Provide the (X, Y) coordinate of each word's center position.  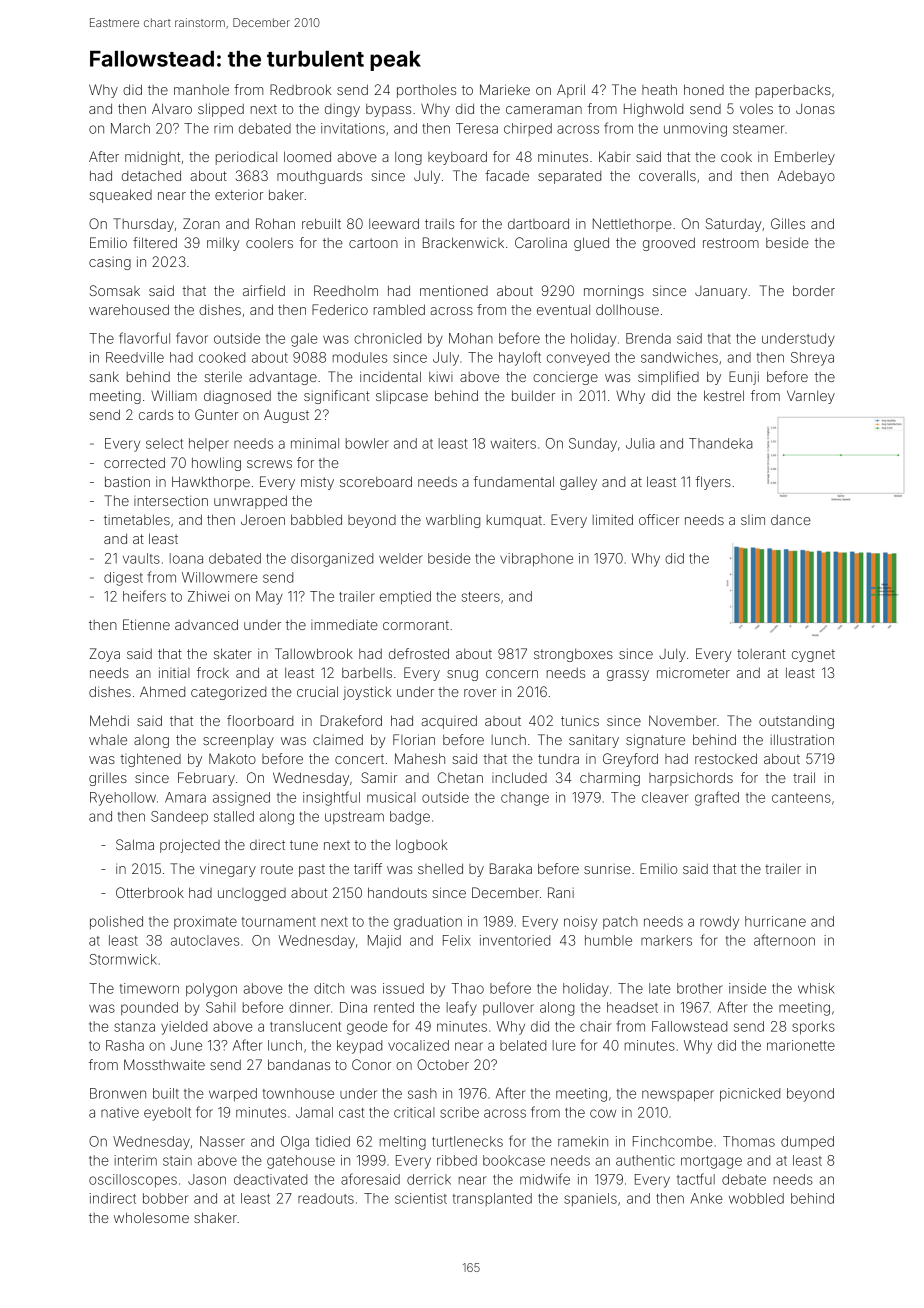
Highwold (653, 110)
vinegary (228, 870)
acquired (449, 722)
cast (352, 1113)
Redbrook (300, 89)
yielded (184, 1028)
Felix (457, 940)
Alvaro (172, 108)
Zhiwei (208, 596)
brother (700, 988)
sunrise (607, 869)
